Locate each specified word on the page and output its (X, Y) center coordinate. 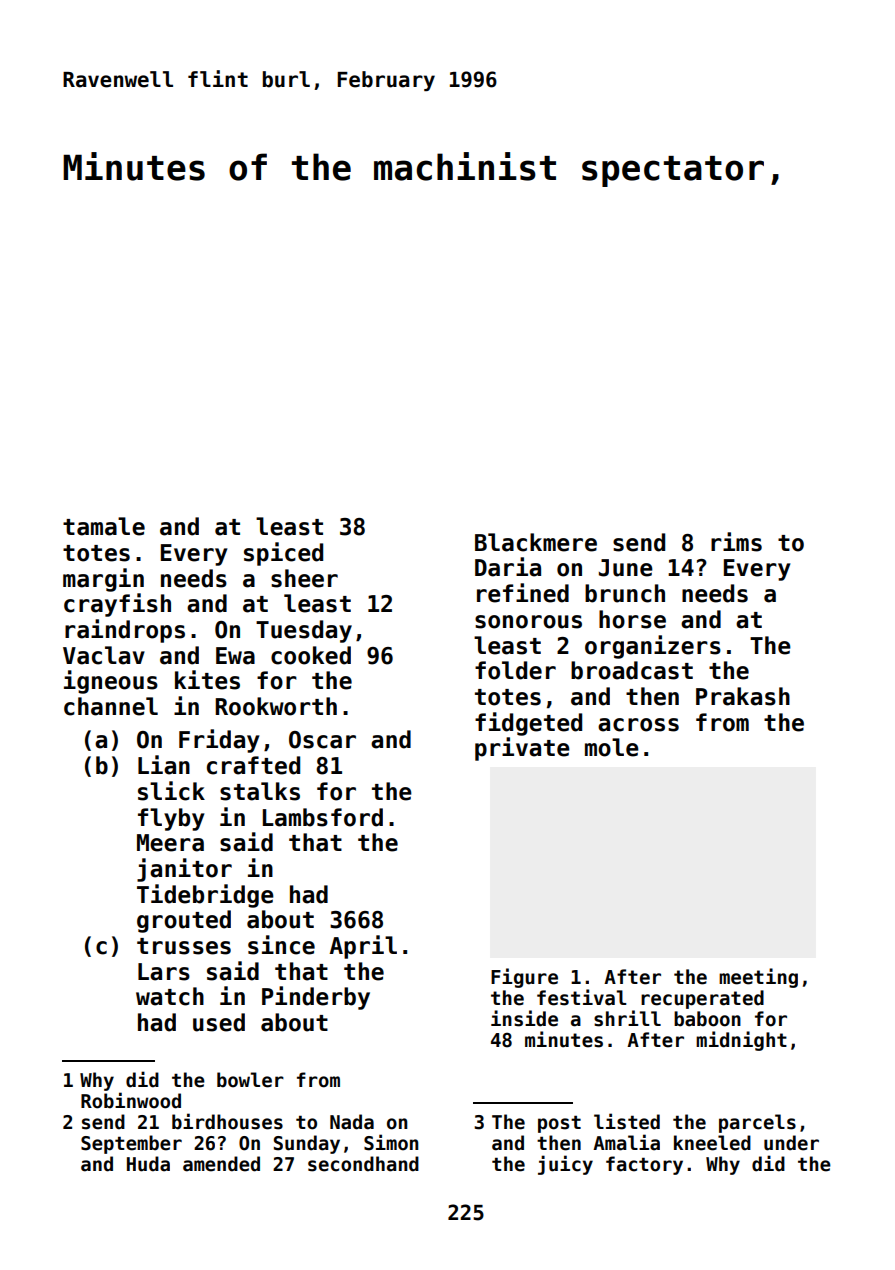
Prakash (743, 696)
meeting (758, 978)
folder (515, 670)
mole (612, 747)
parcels (757, 1123)
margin (103, 580)
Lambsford (323, 817)
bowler (250, 1080)
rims (736, 542)
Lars (164, 972)
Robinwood (131, 1100)
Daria (508, 567)
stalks (260, 791)
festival (582, 997)
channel (111, 706)
